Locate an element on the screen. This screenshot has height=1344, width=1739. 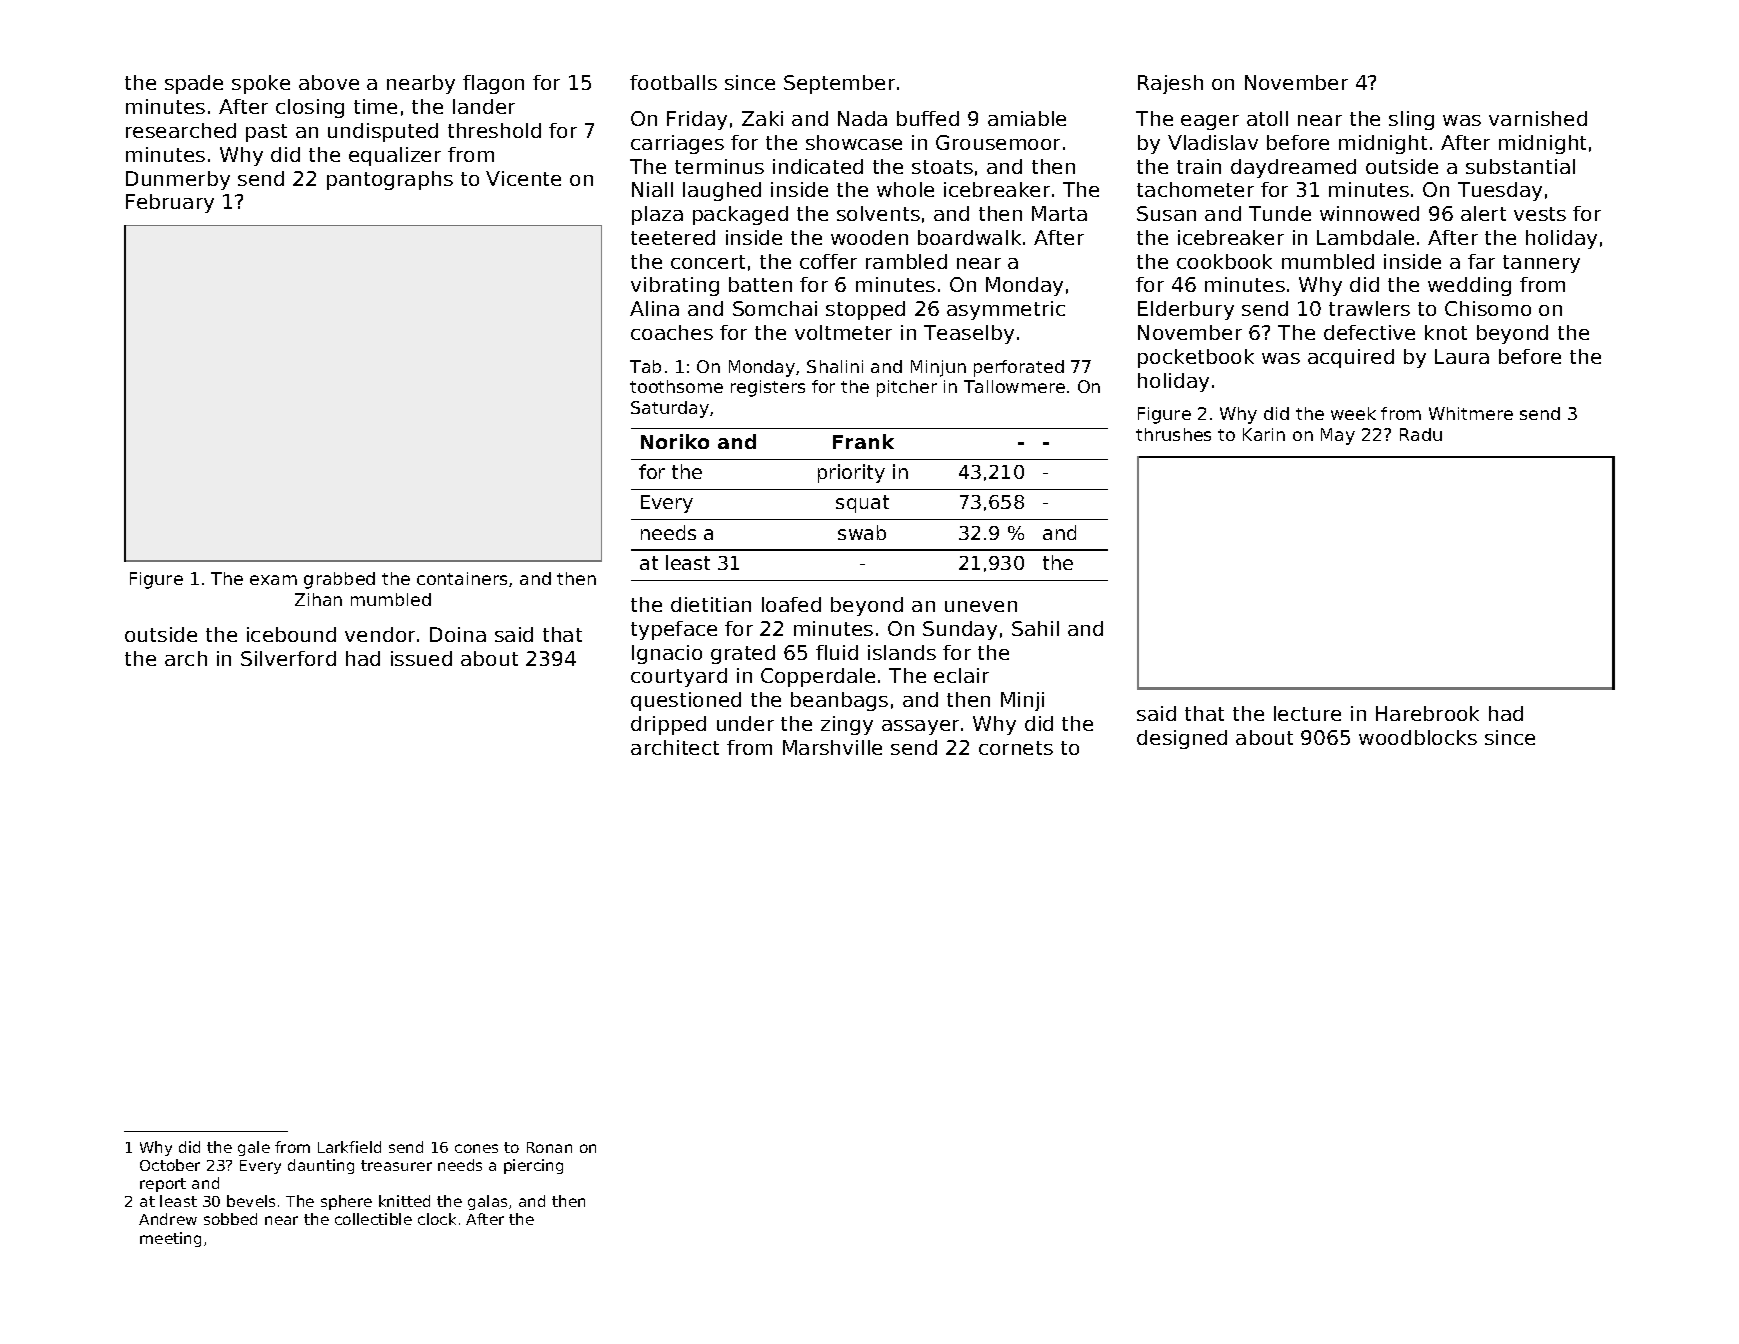
coaches is located at coordinates (672, 332).
